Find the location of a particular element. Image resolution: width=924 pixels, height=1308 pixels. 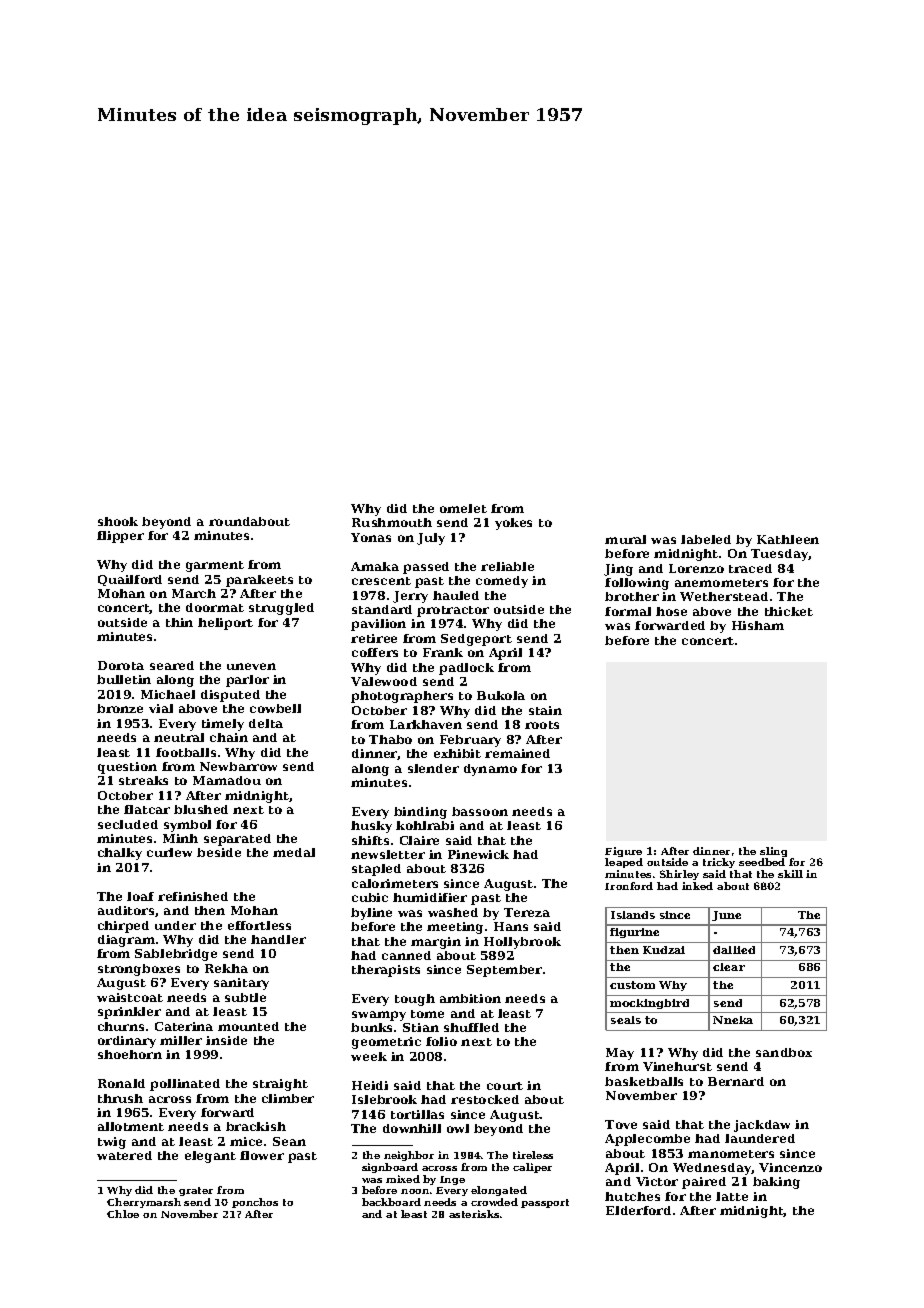

sling is located at coordinates (773, 852).
